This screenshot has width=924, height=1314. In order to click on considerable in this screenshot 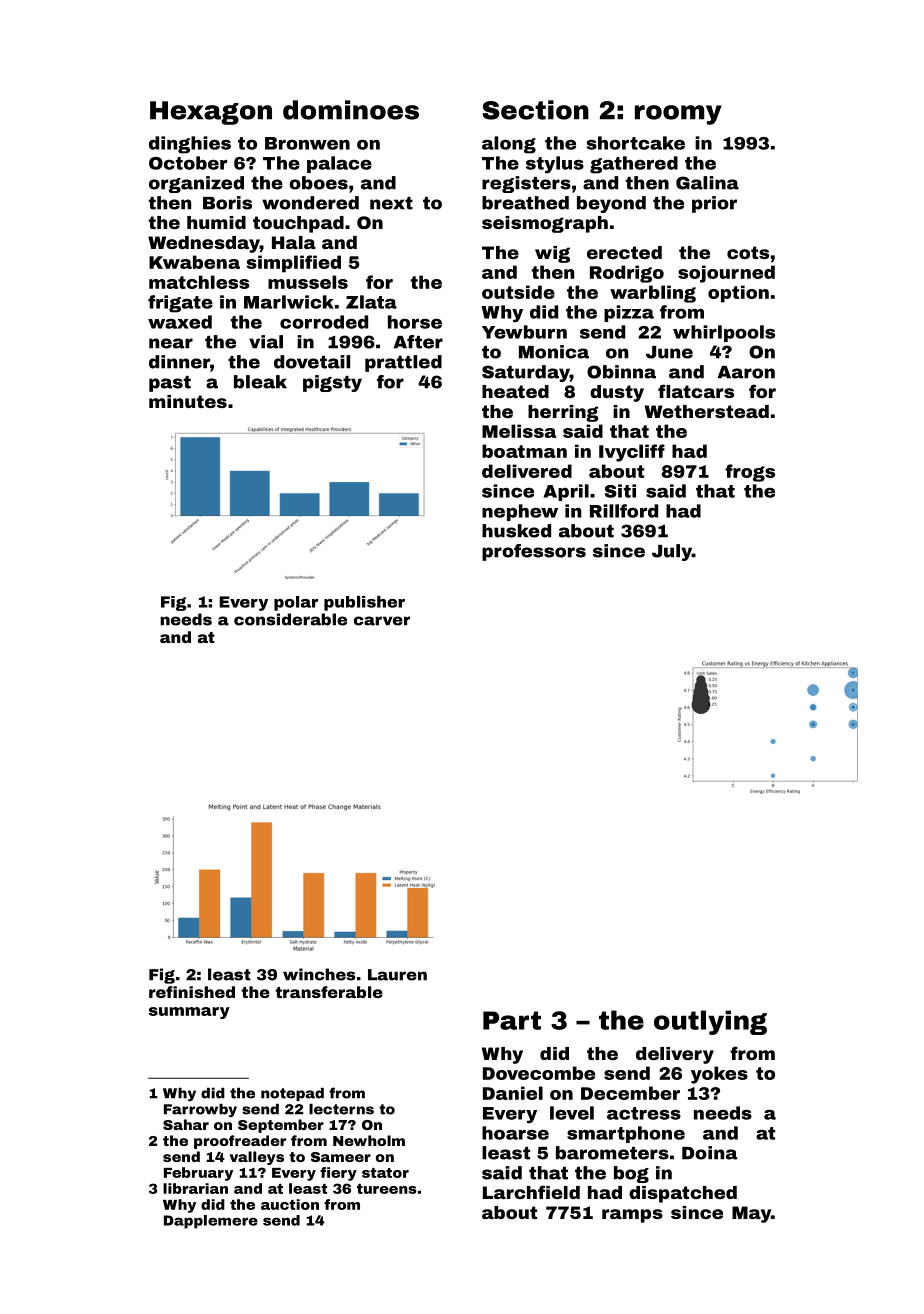, I will do `click(290, 619)`.
